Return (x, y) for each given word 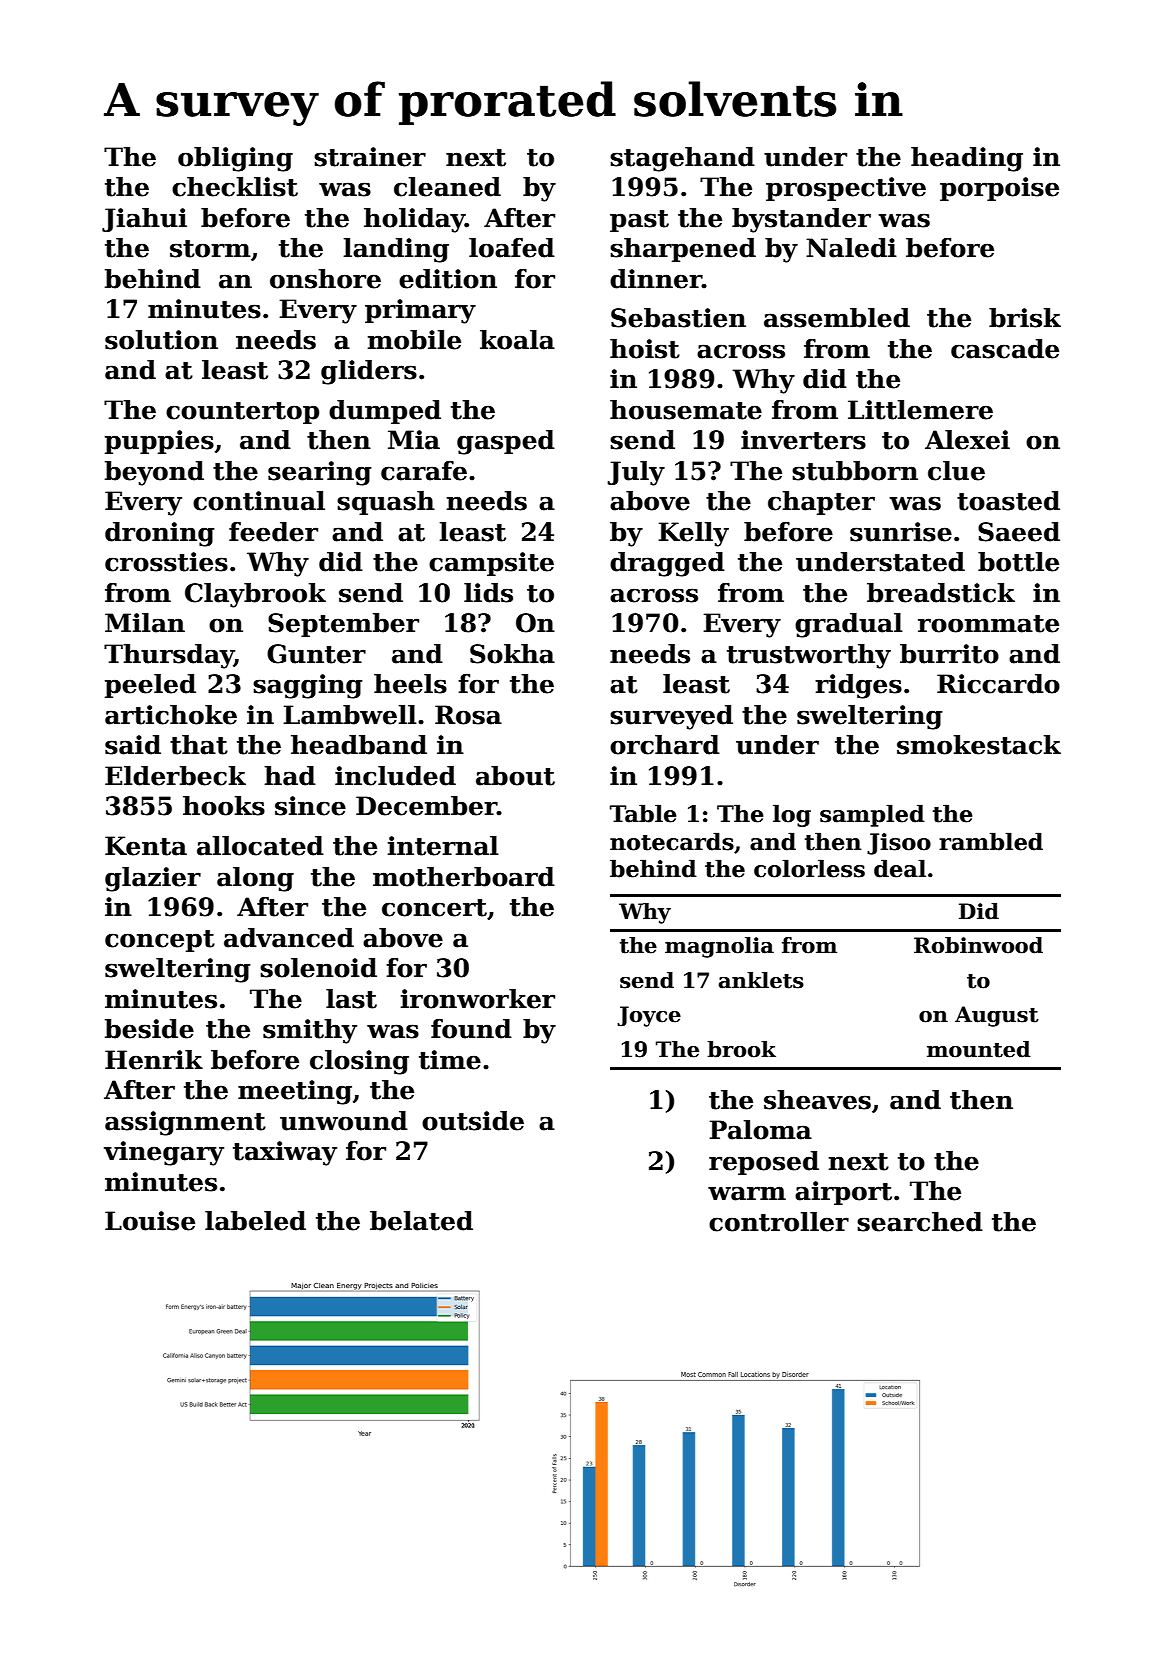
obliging (235, 159)
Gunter (316, 654)
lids (488, 593)
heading (967, 159)
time (450, 1060)
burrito (949, 654)
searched (920, 1222)
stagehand (682, 159)
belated (421, 1221)
